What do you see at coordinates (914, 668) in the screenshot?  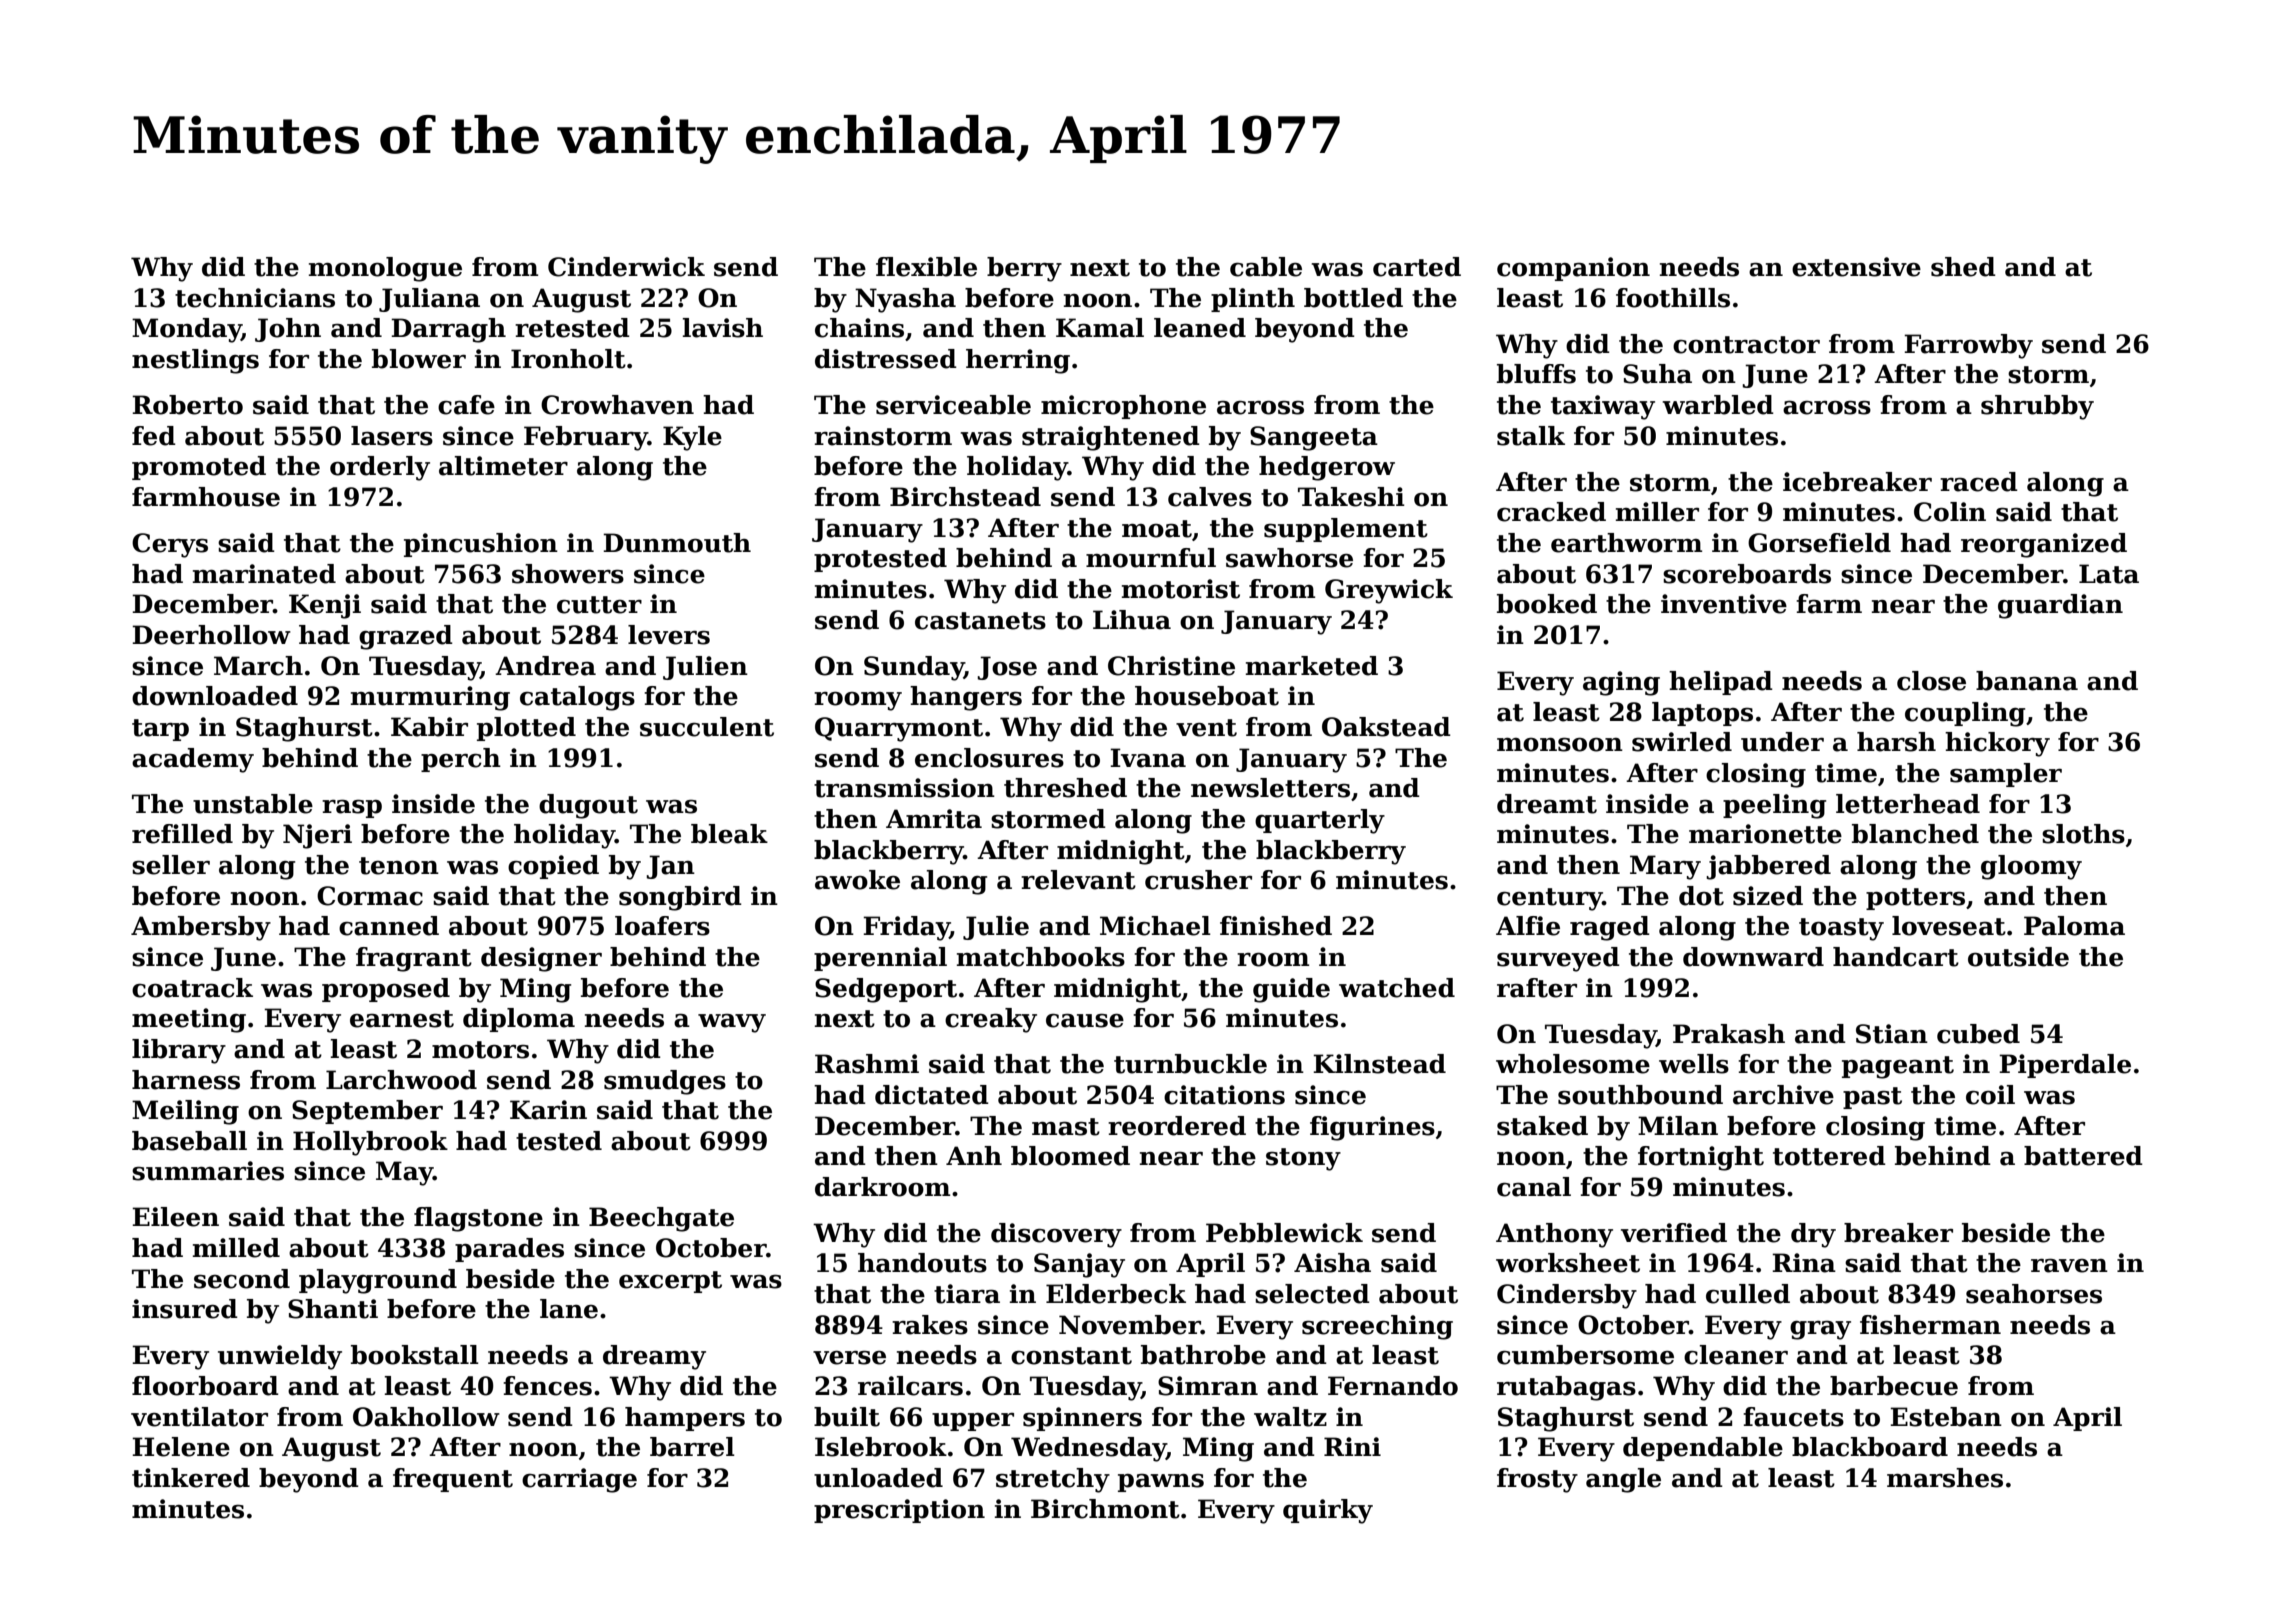 I see `Sunday` at bounding box center [914, 668].
